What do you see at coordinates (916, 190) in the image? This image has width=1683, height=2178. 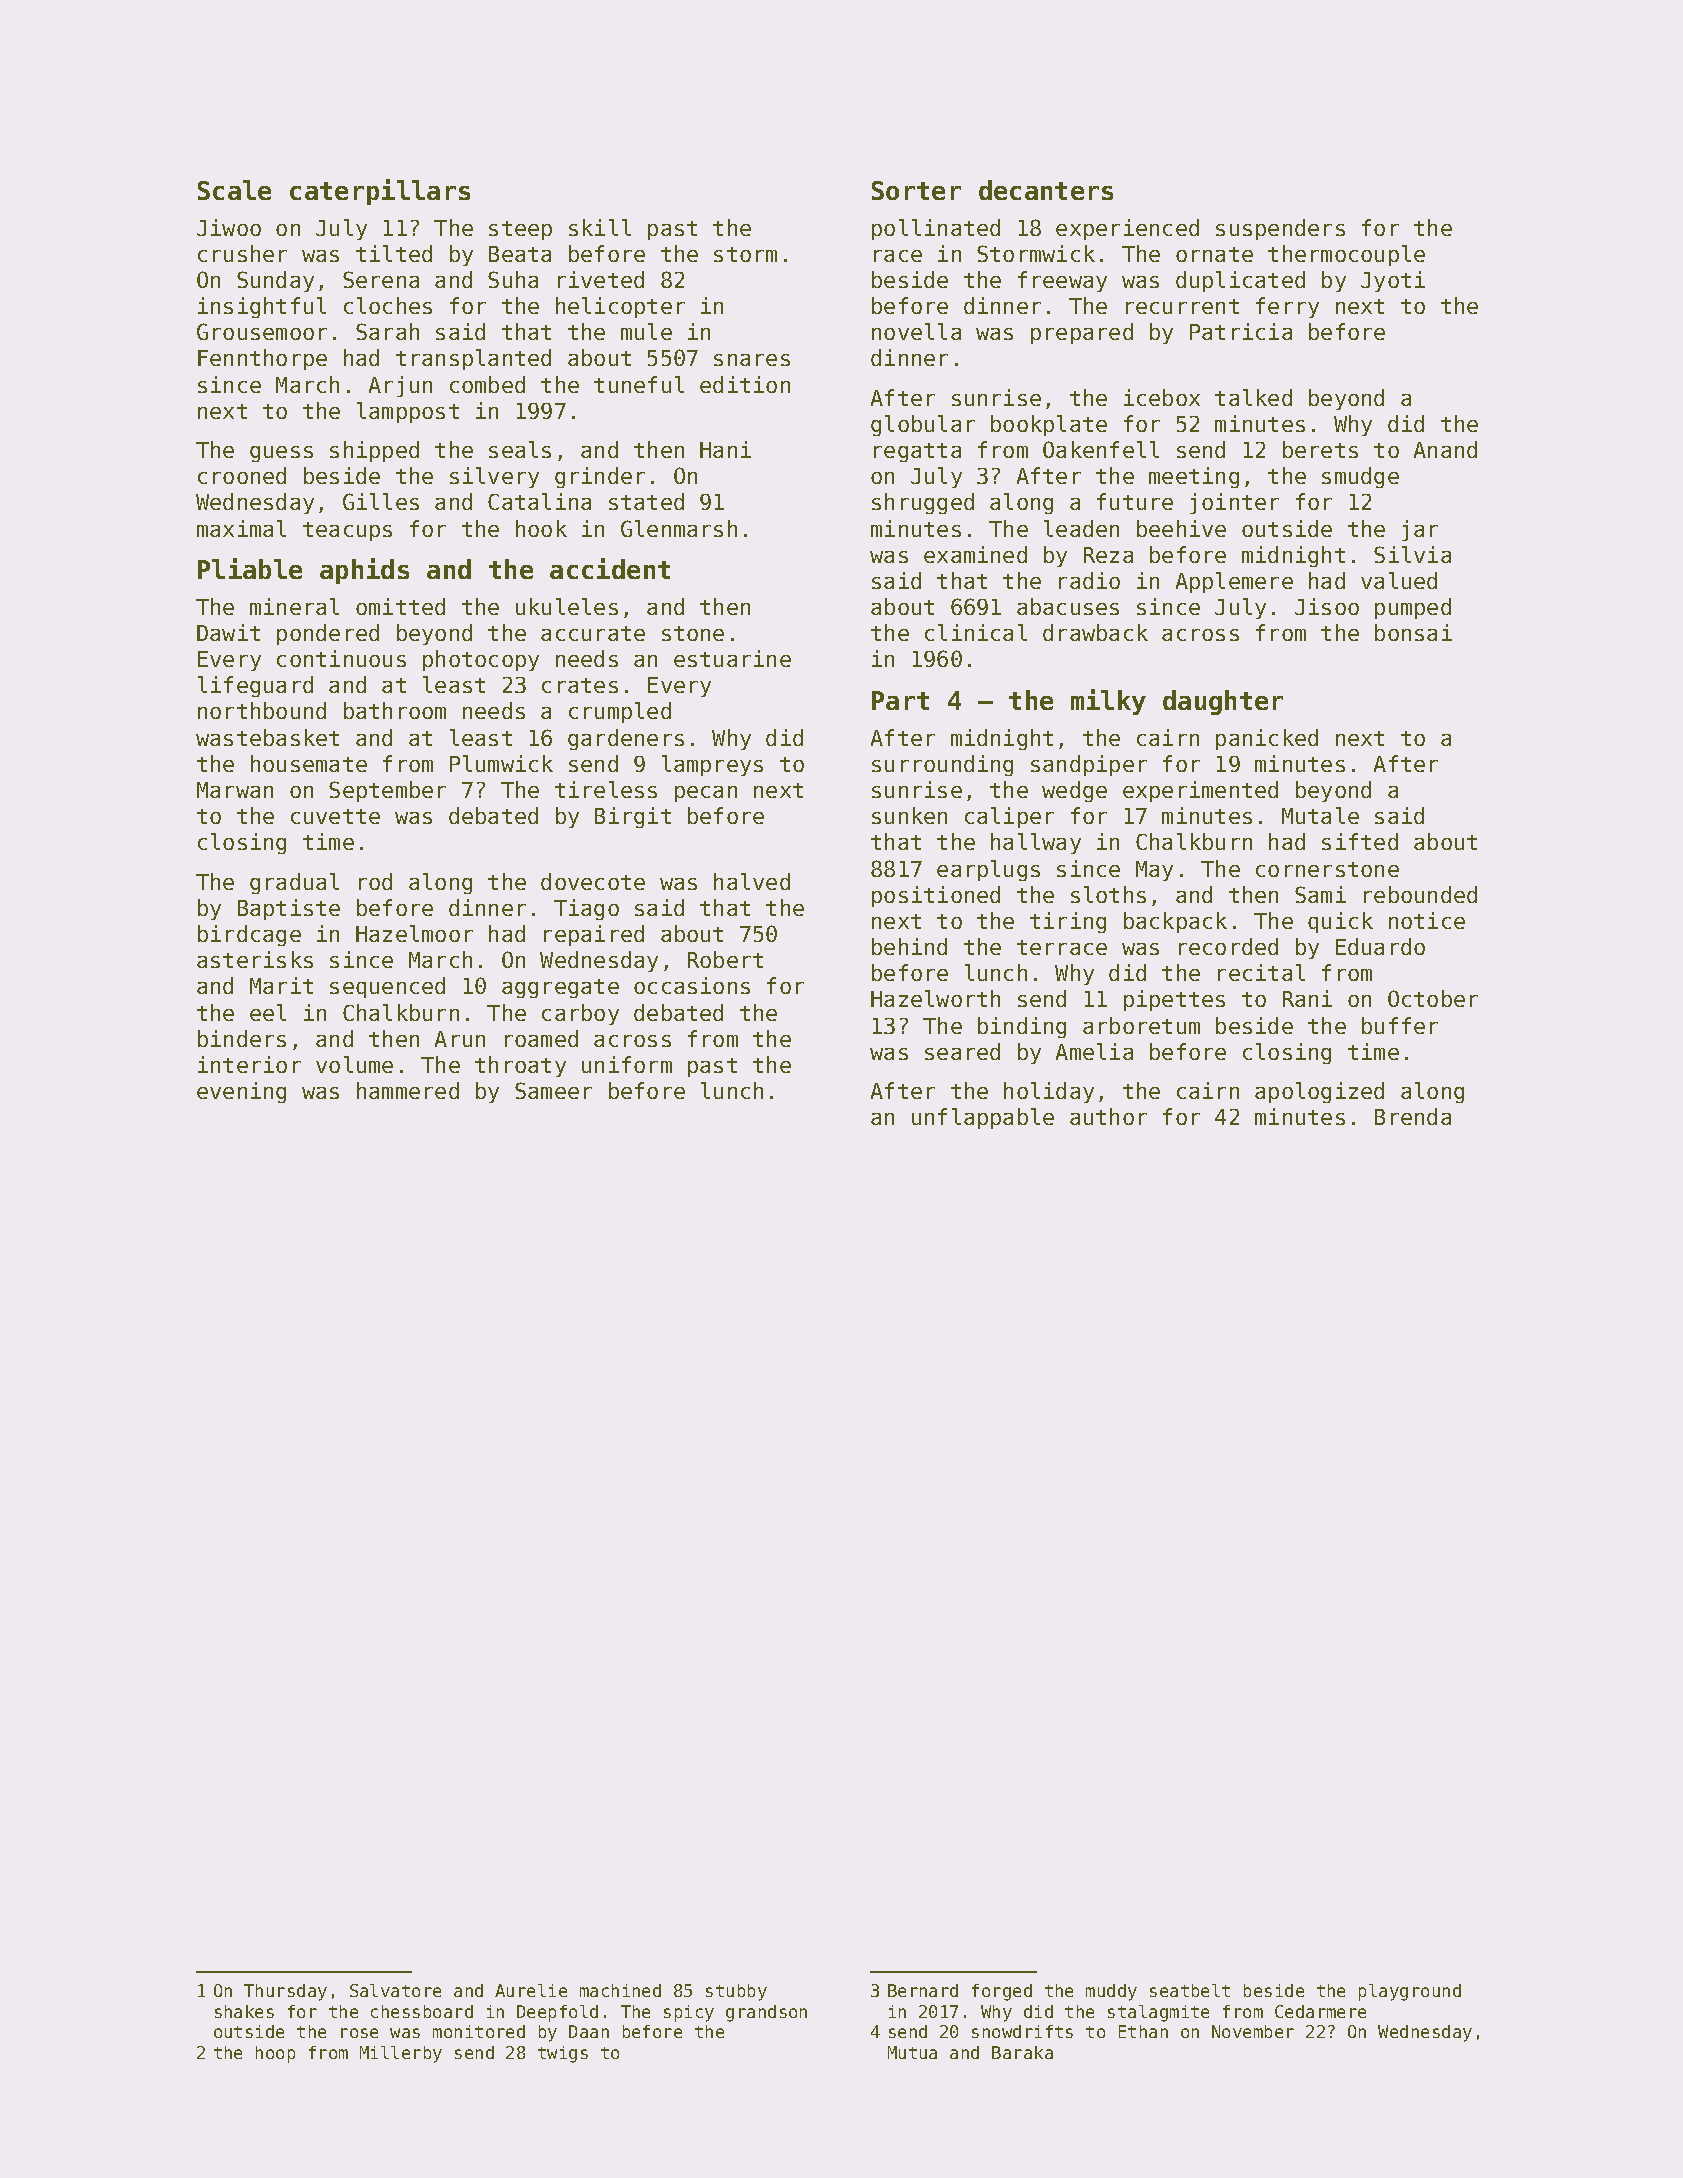 I see `Sorter` at bounding box center [916, 190].
